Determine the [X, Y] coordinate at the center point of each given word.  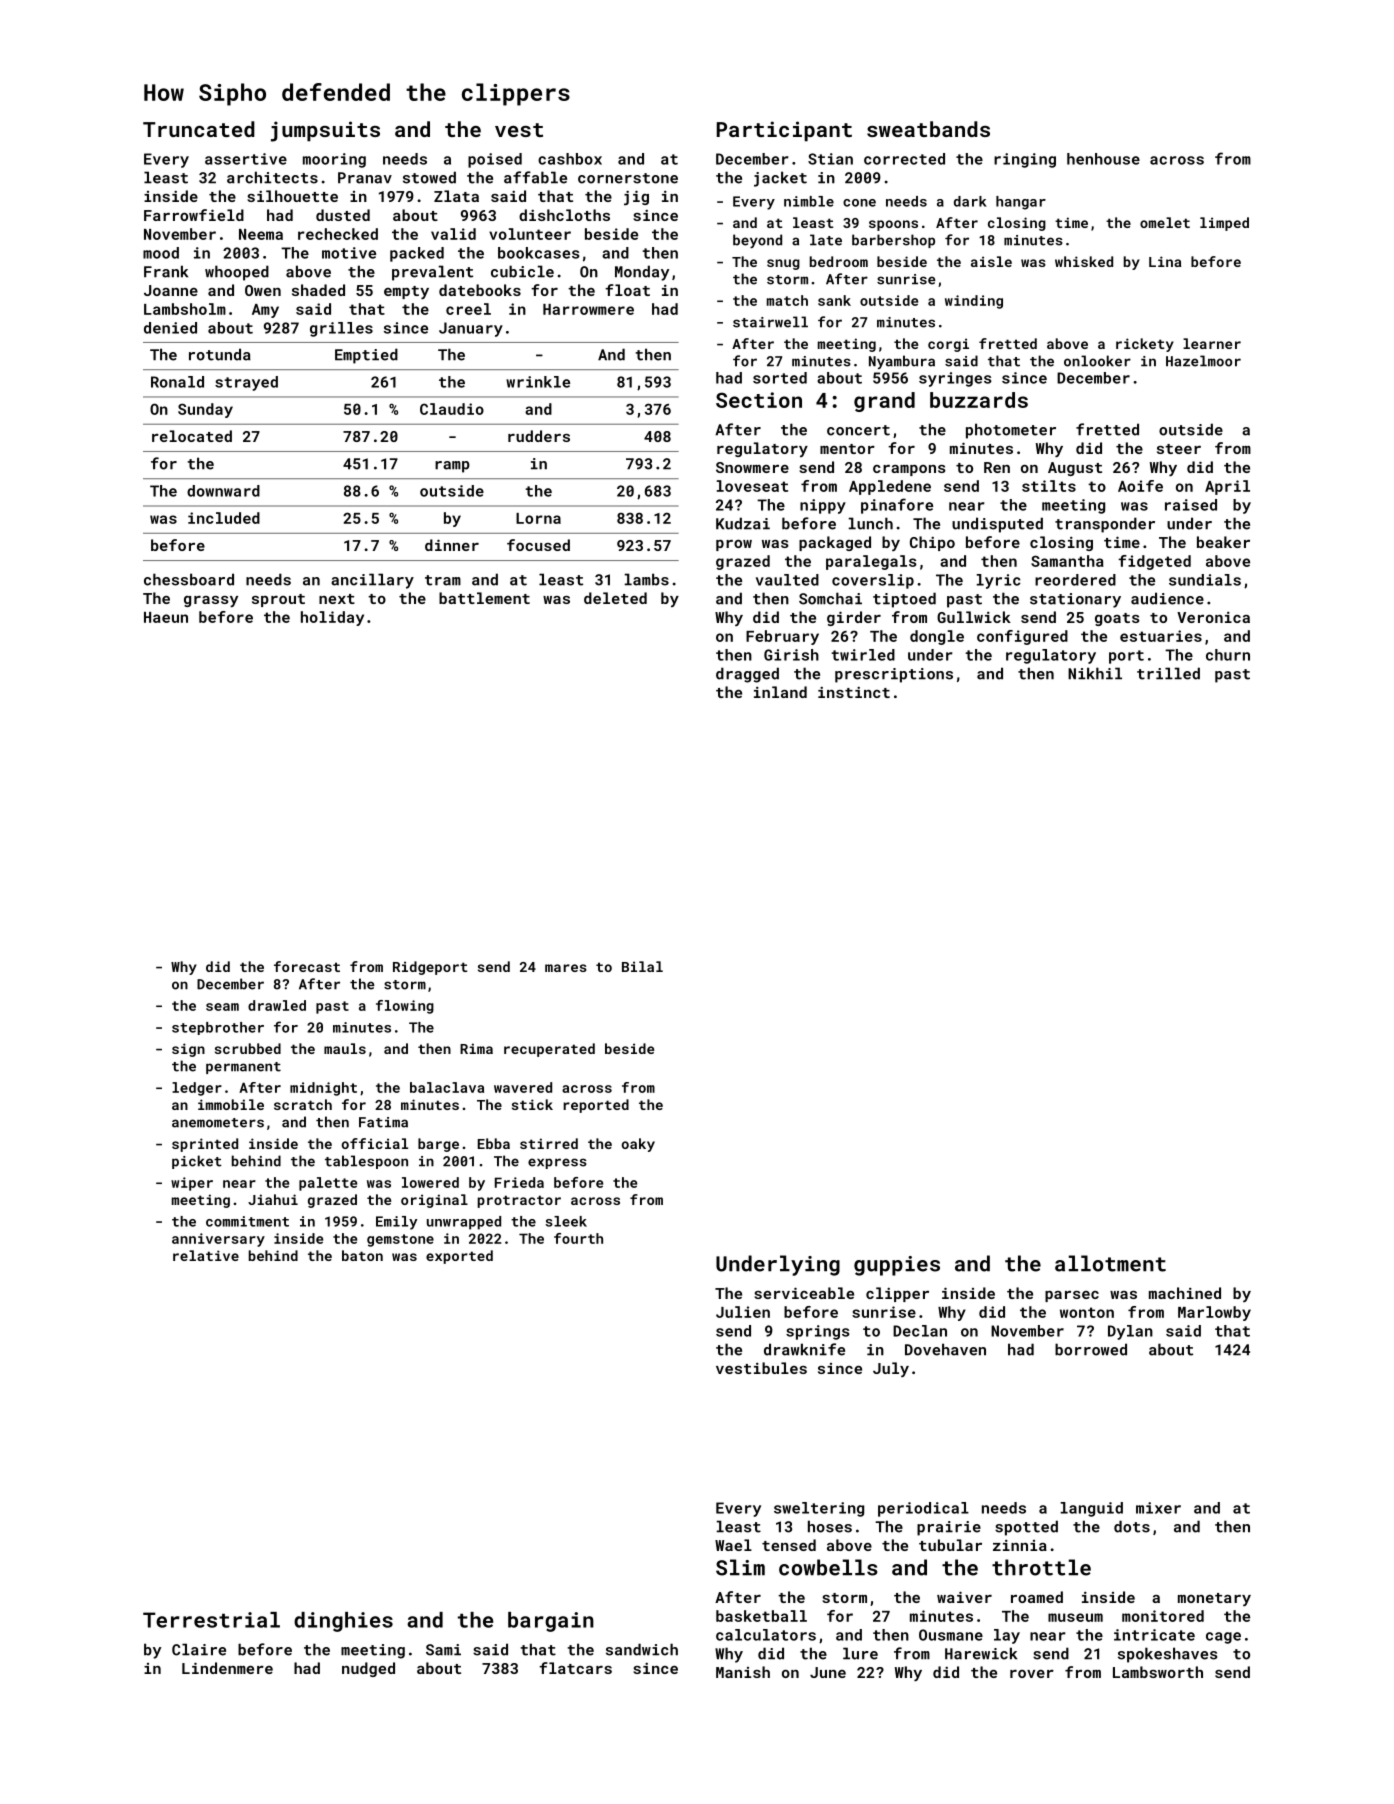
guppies [897, 1266]
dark [970, 201]
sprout [278, 600]
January [471, 329]
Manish [743, 1672]
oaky [638, 1145]
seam [222, 1007]
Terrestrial [211, 1620]
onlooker [1097, 361]
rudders [539, 436]
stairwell [770, 322]
